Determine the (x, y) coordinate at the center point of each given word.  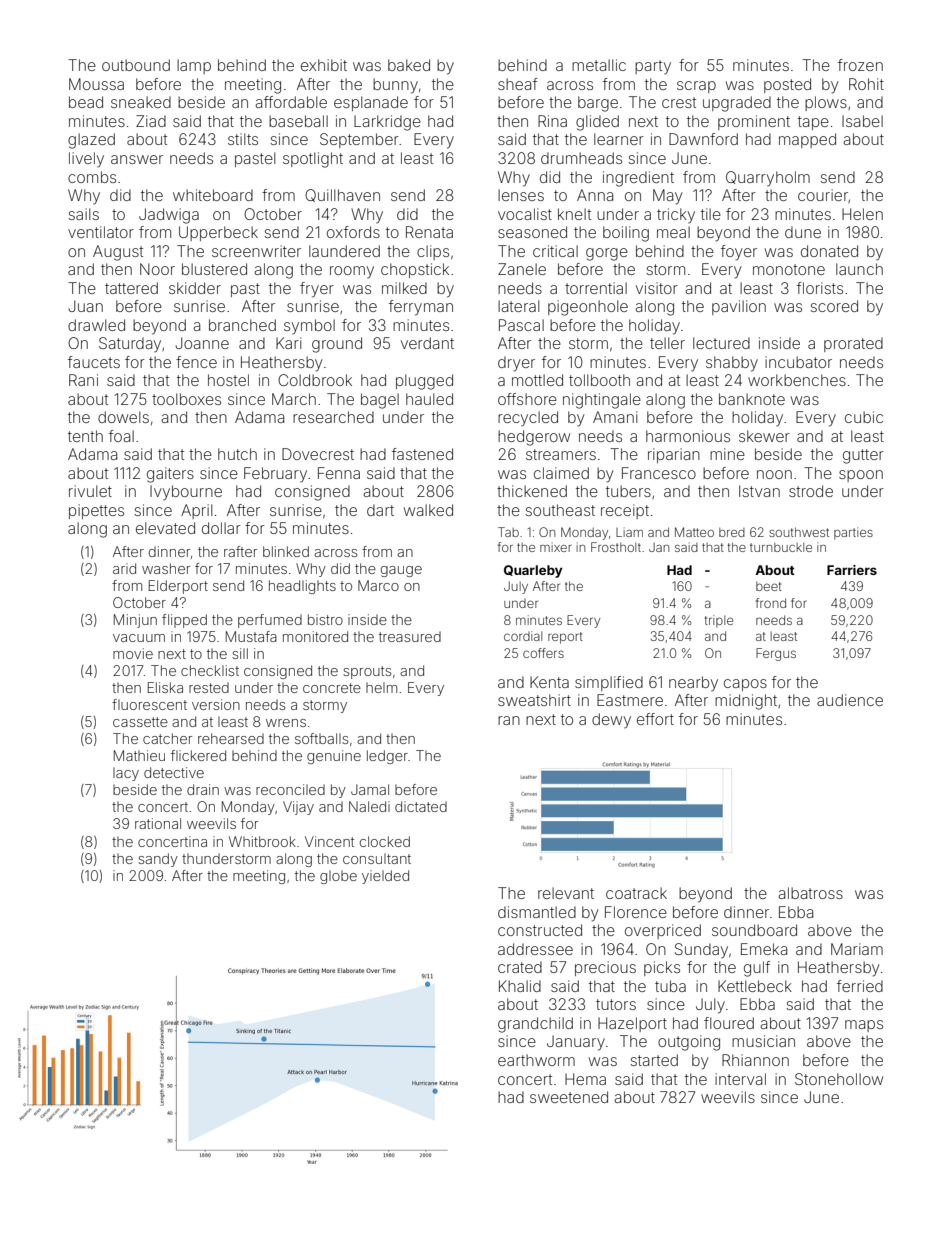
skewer (764, 436)
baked (409, 65)
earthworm (536, 1060)
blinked (286, 551)
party (653, 67)
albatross (810, 893)
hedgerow (534, 438)
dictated (421, 806)
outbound (136, 65)
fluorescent (149, 704)
